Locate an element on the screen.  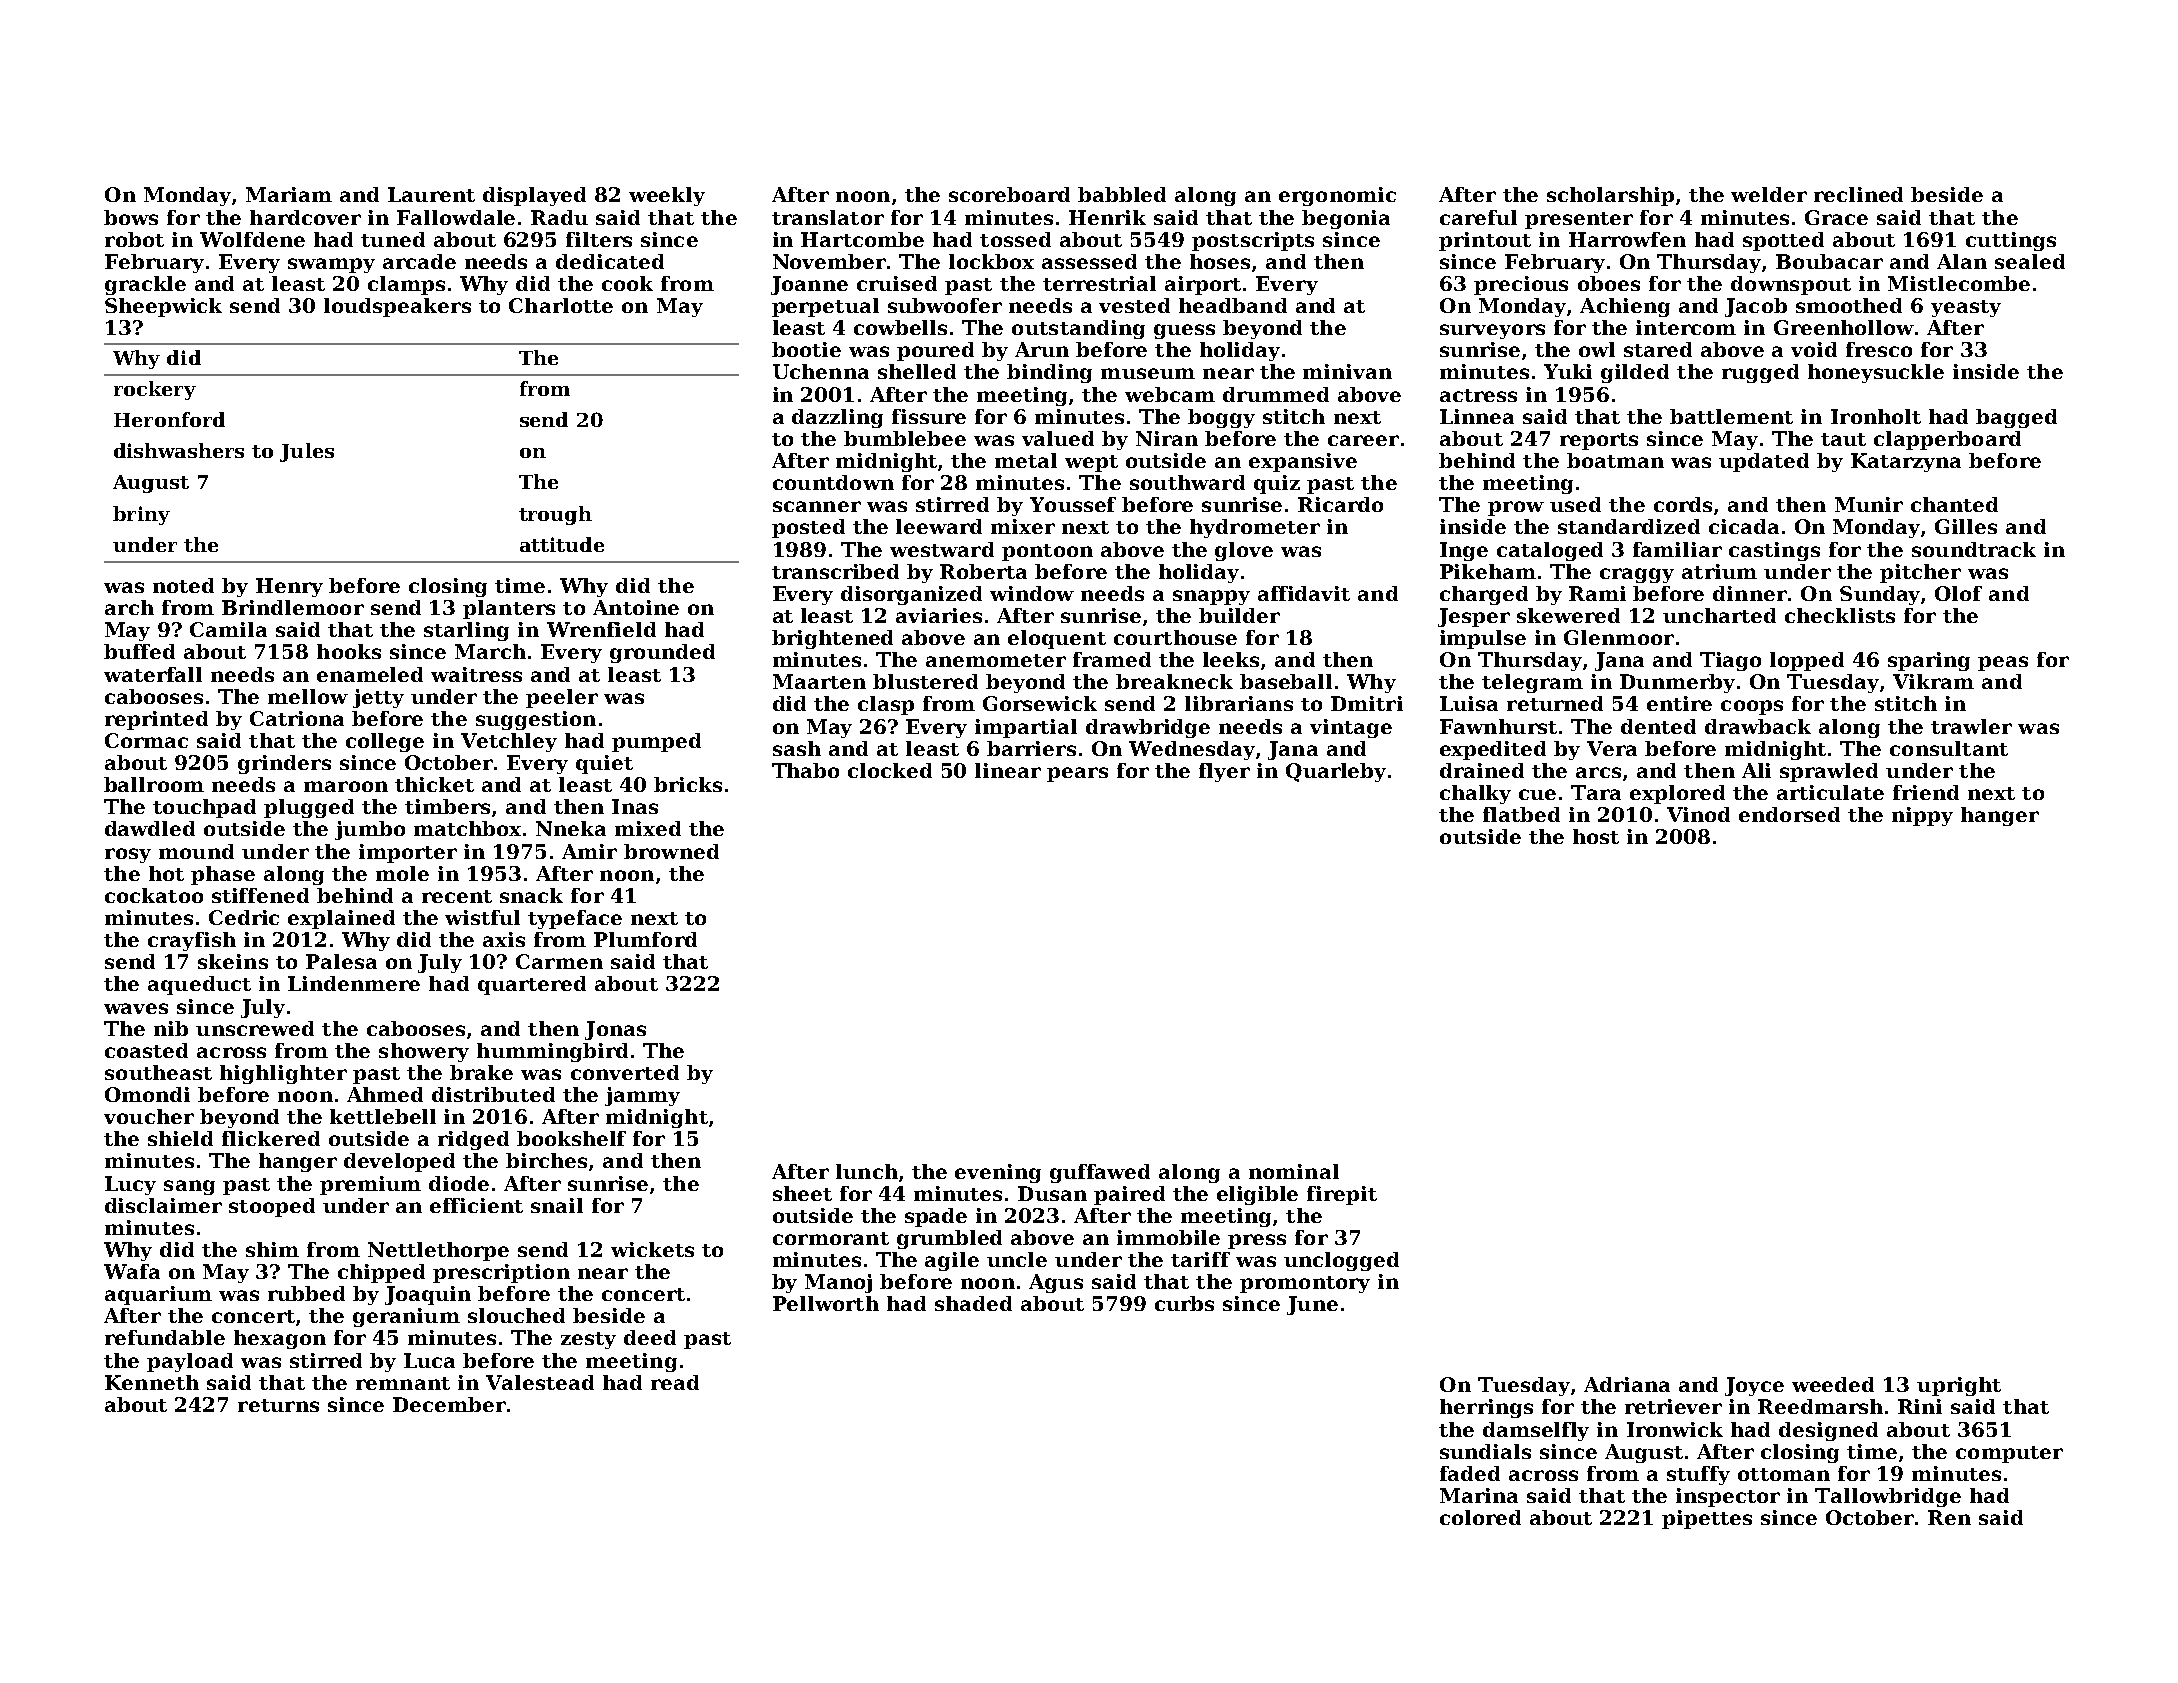
clamps is located at coordinates (406, 285).
